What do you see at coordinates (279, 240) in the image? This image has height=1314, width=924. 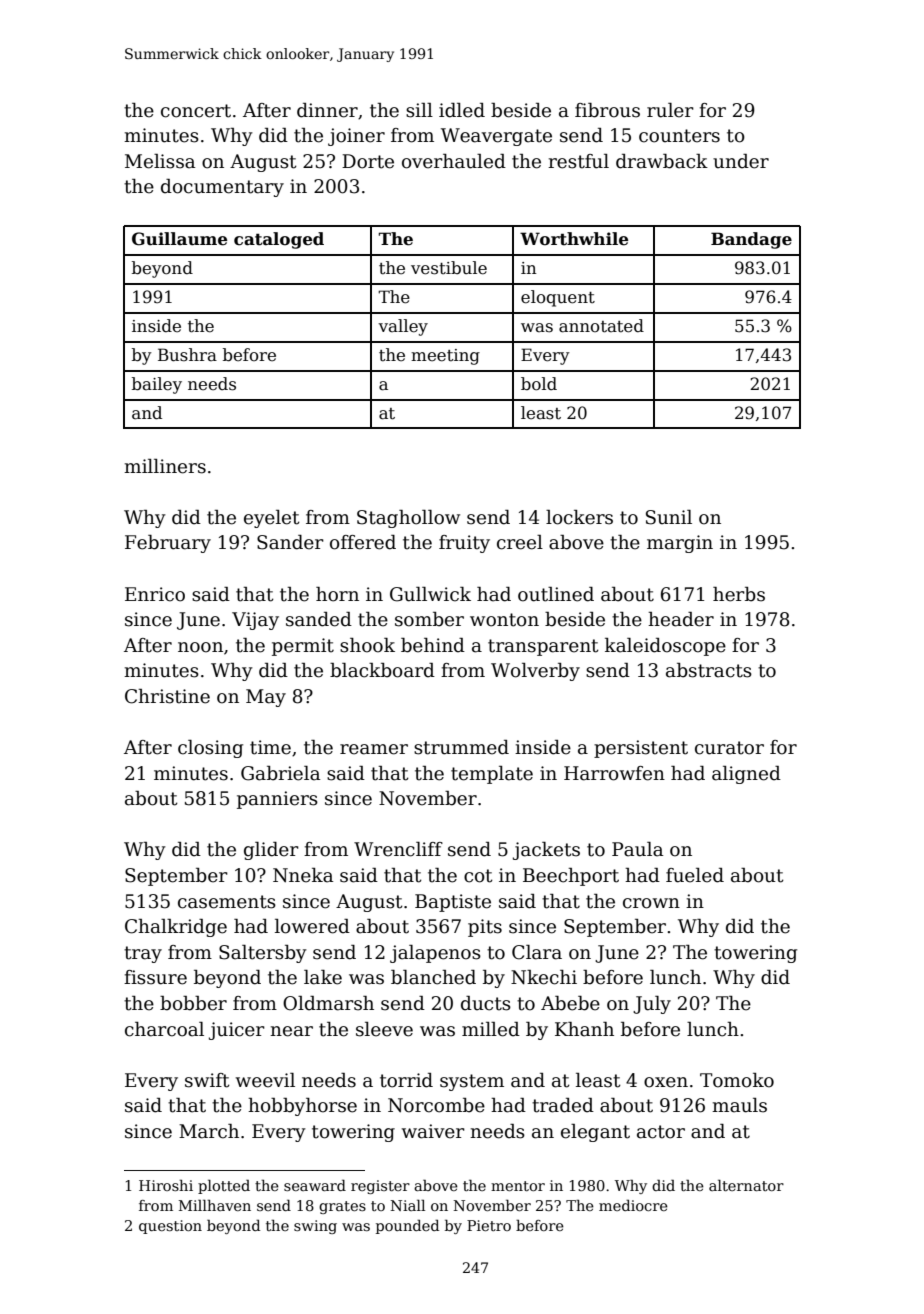 I see `cataloged` at bounding box center [279, 240].
